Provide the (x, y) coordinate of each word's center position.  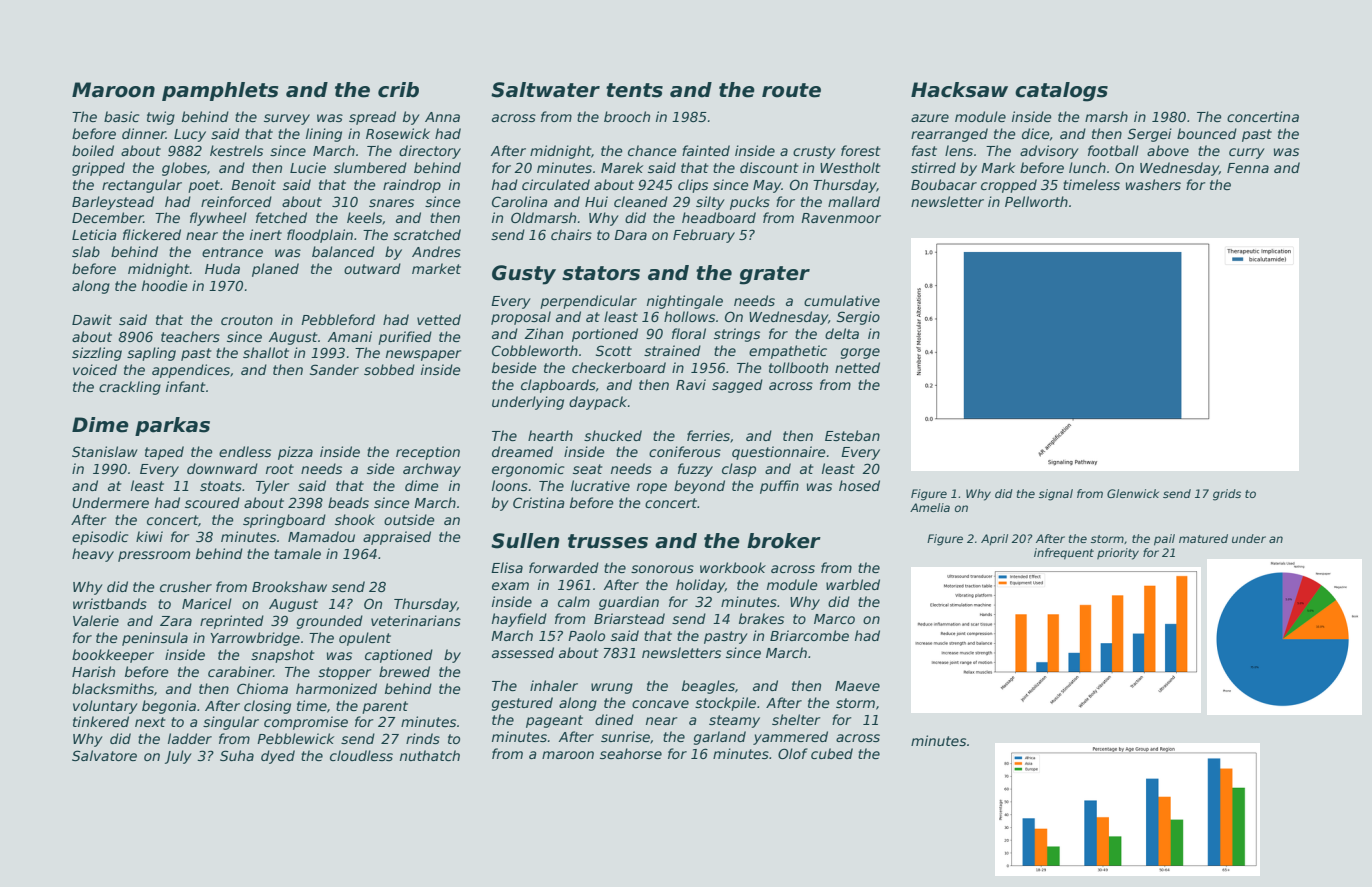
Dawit (92, 319)
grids (1227, 495)
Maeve (857, 686)
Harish (93, 671)
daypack (598, 403)
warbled (853, 584)
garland (720, 738)
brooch (627, 116)
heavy (93, 555)
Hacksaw (959, 90)
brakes (761, 618)
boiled (93, 150)
